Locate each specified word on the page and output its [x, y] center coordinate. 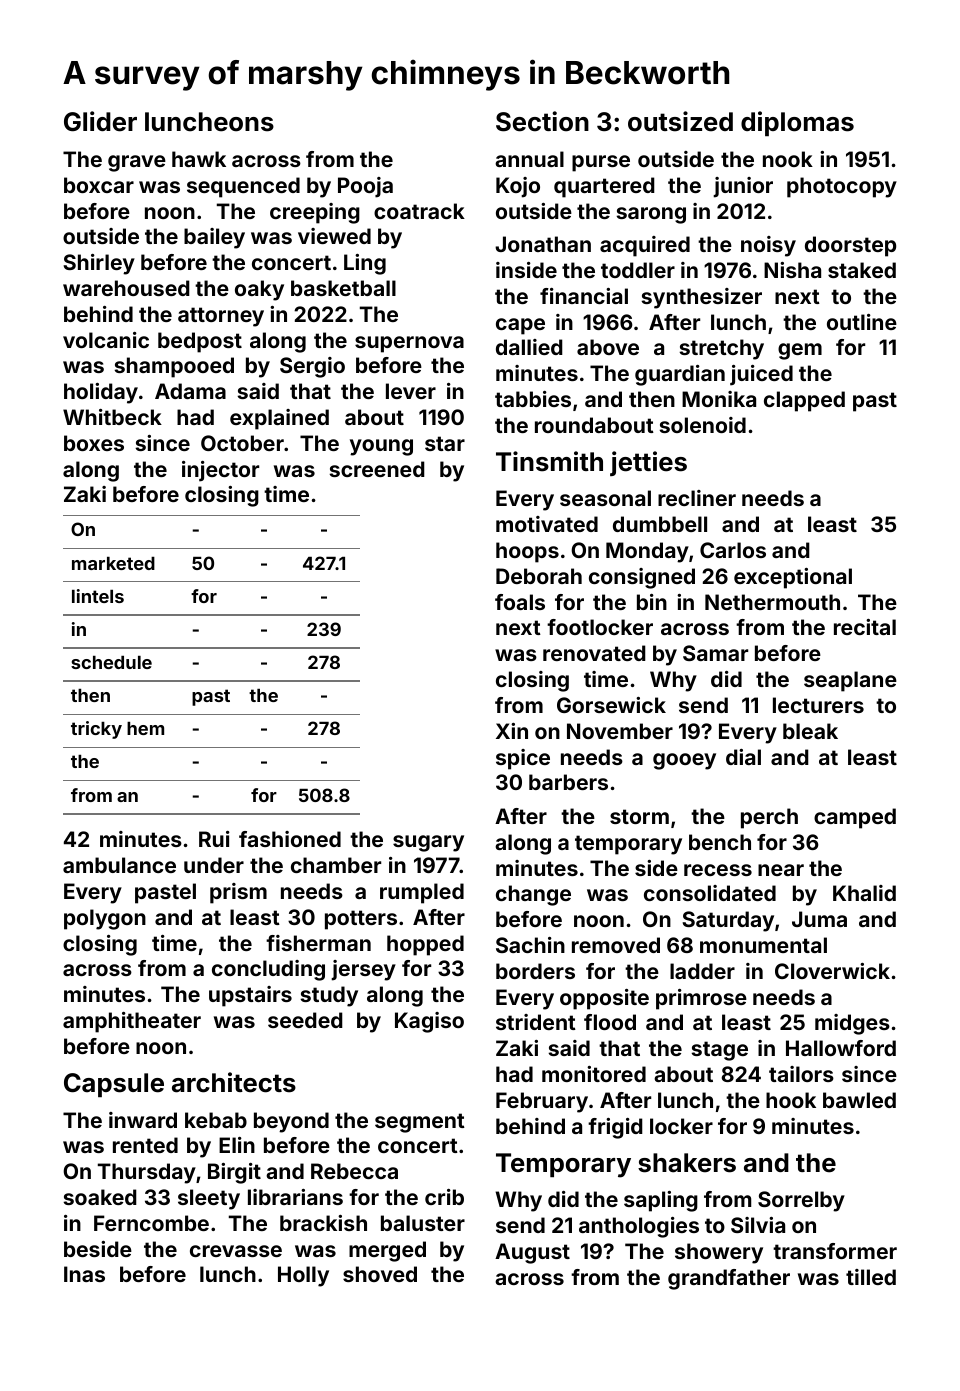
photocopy [842, 187]
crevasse [236, 1251]
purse [601, 163]
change [533, 895]
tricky [96, 730]
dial [743, 757]
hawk [199, 159]
